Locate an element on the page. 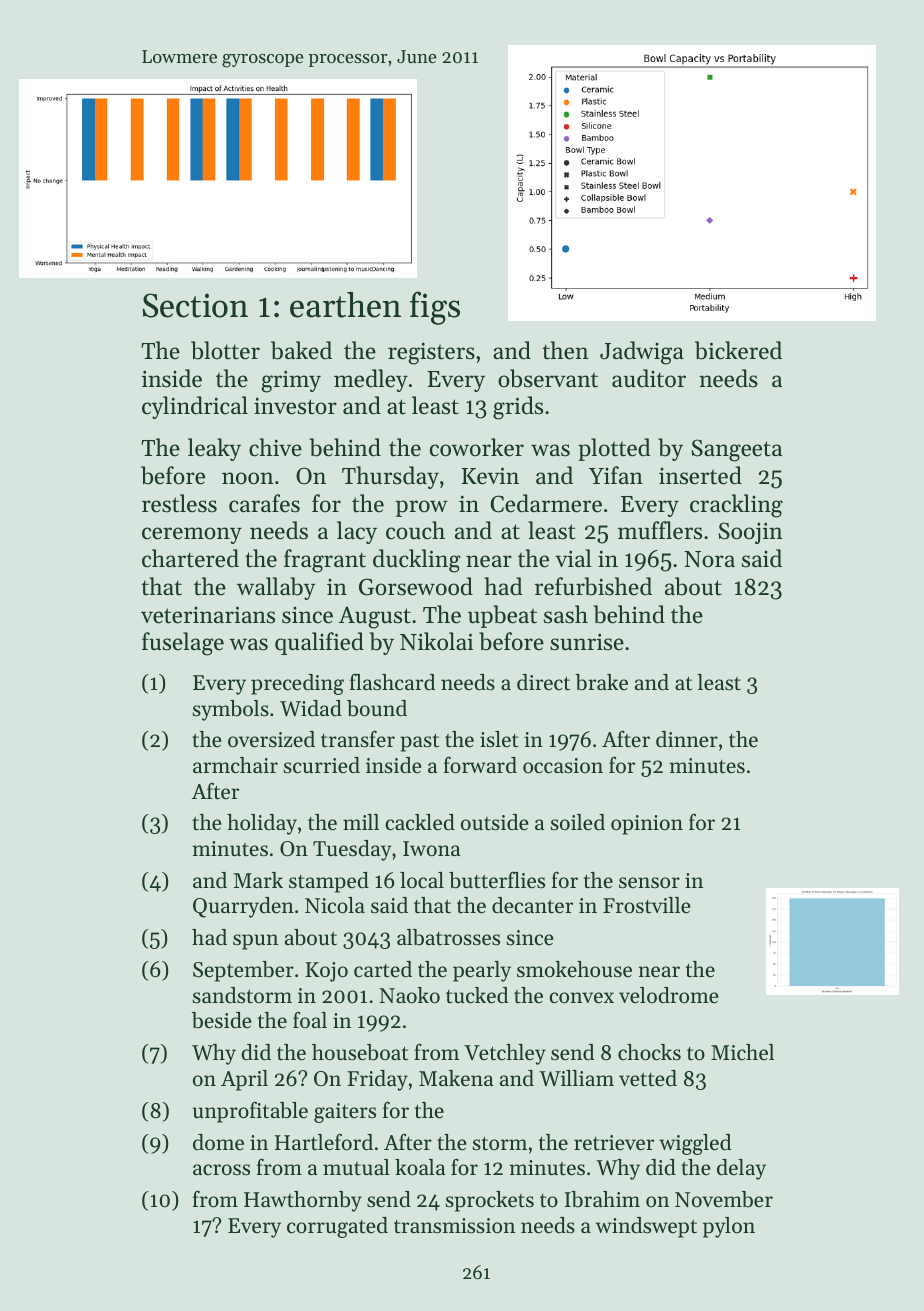 The height and width of the document is (1311, 924). observant is located at coordinates (548, 378).
